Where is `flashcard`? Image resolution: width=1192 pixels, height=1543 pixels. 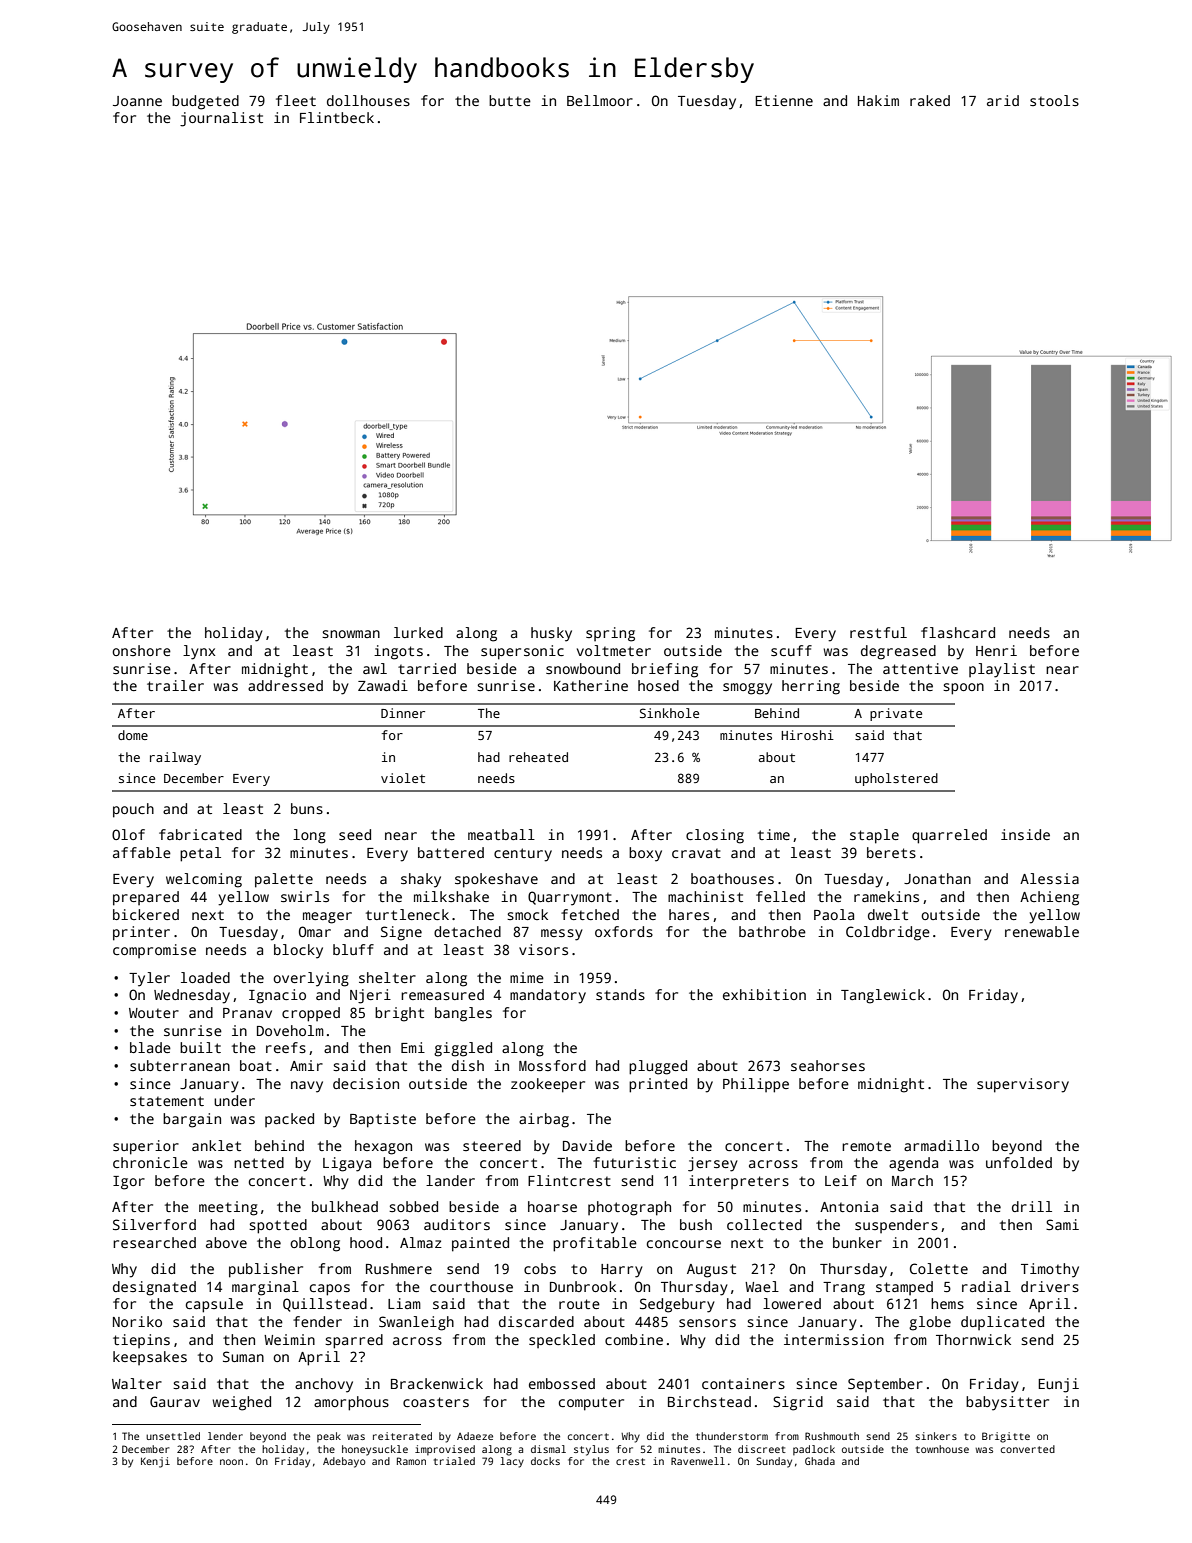
flashcard is located at coordinates (958, 632).
